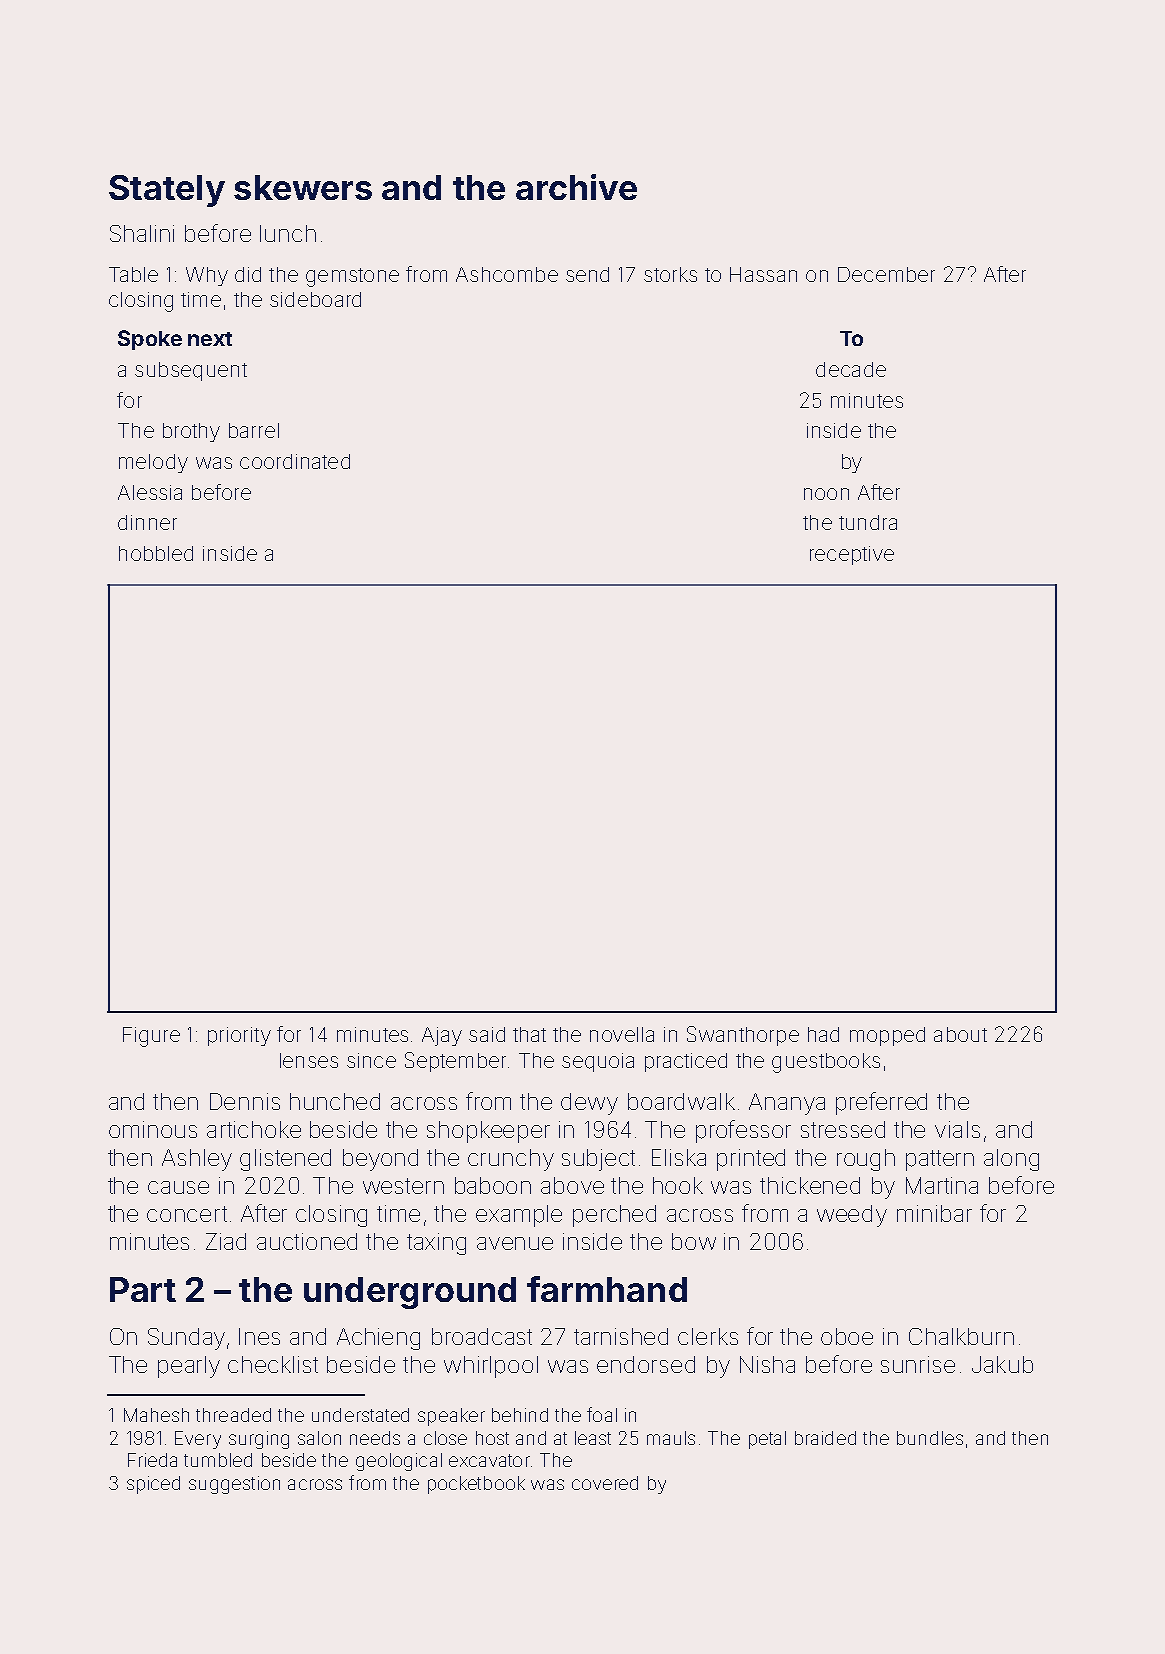 Image resolution: width=1165 pixels, height=1654 pixels. Describe the element at coordinates (576, 187) in the page. I see `archive` at that location.
